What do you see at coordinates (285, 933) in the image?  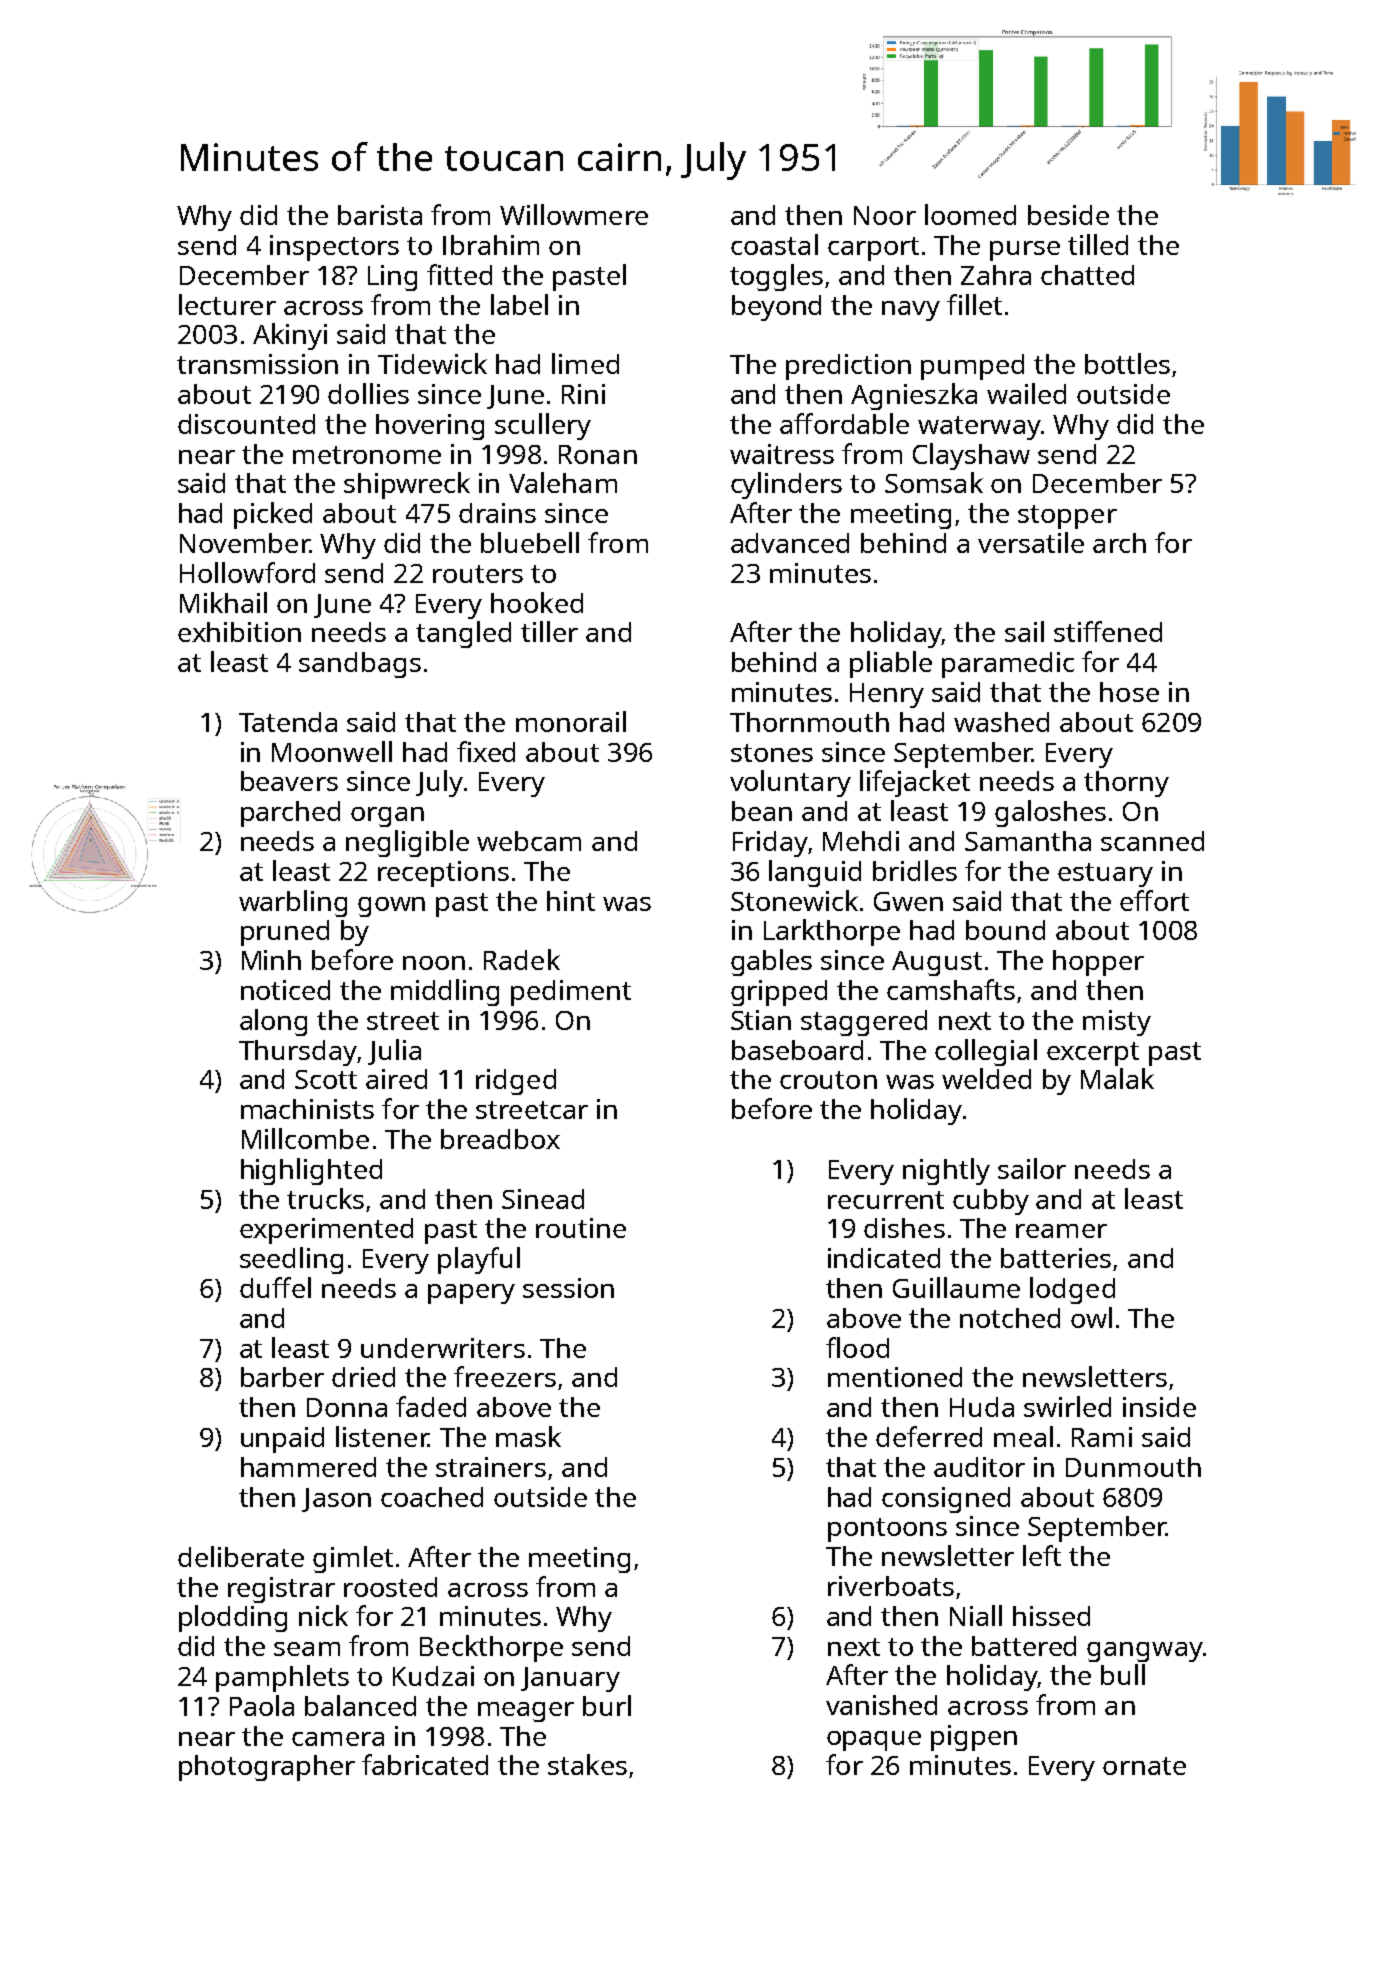 I see `pruned` at bounding box center [285, 933].
